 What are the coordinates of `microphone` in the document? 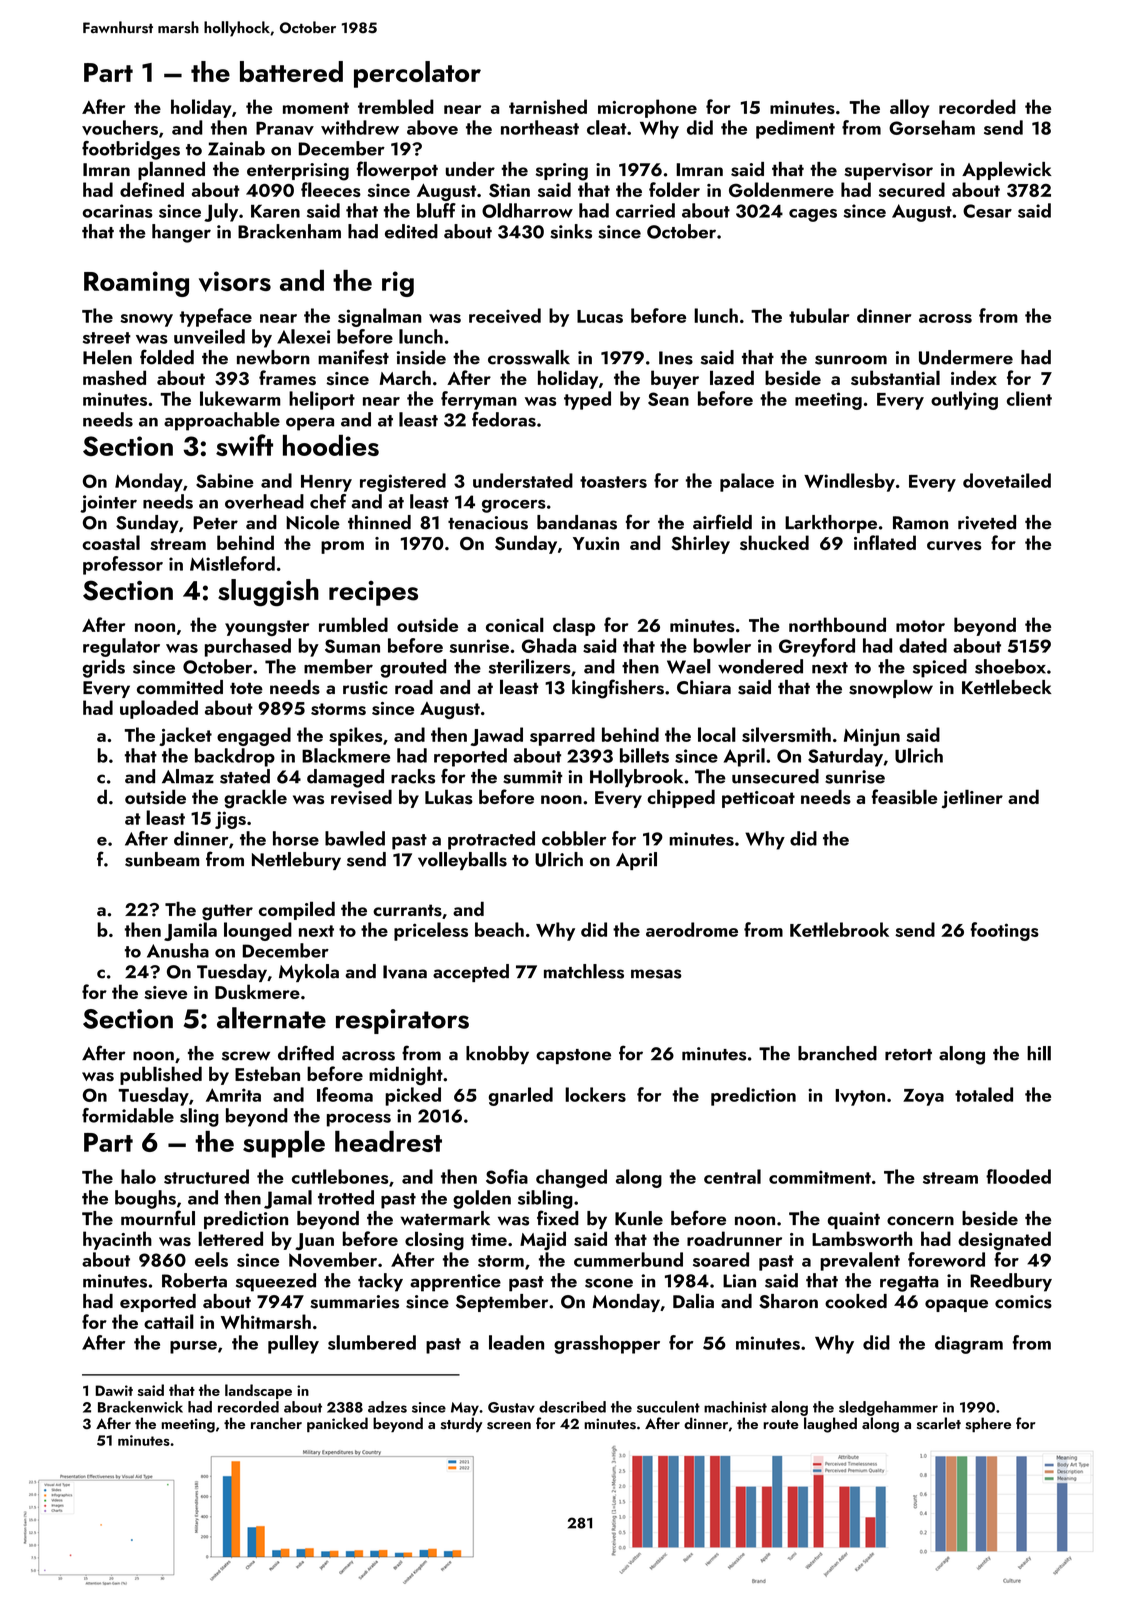 It's located at (647, 108).
